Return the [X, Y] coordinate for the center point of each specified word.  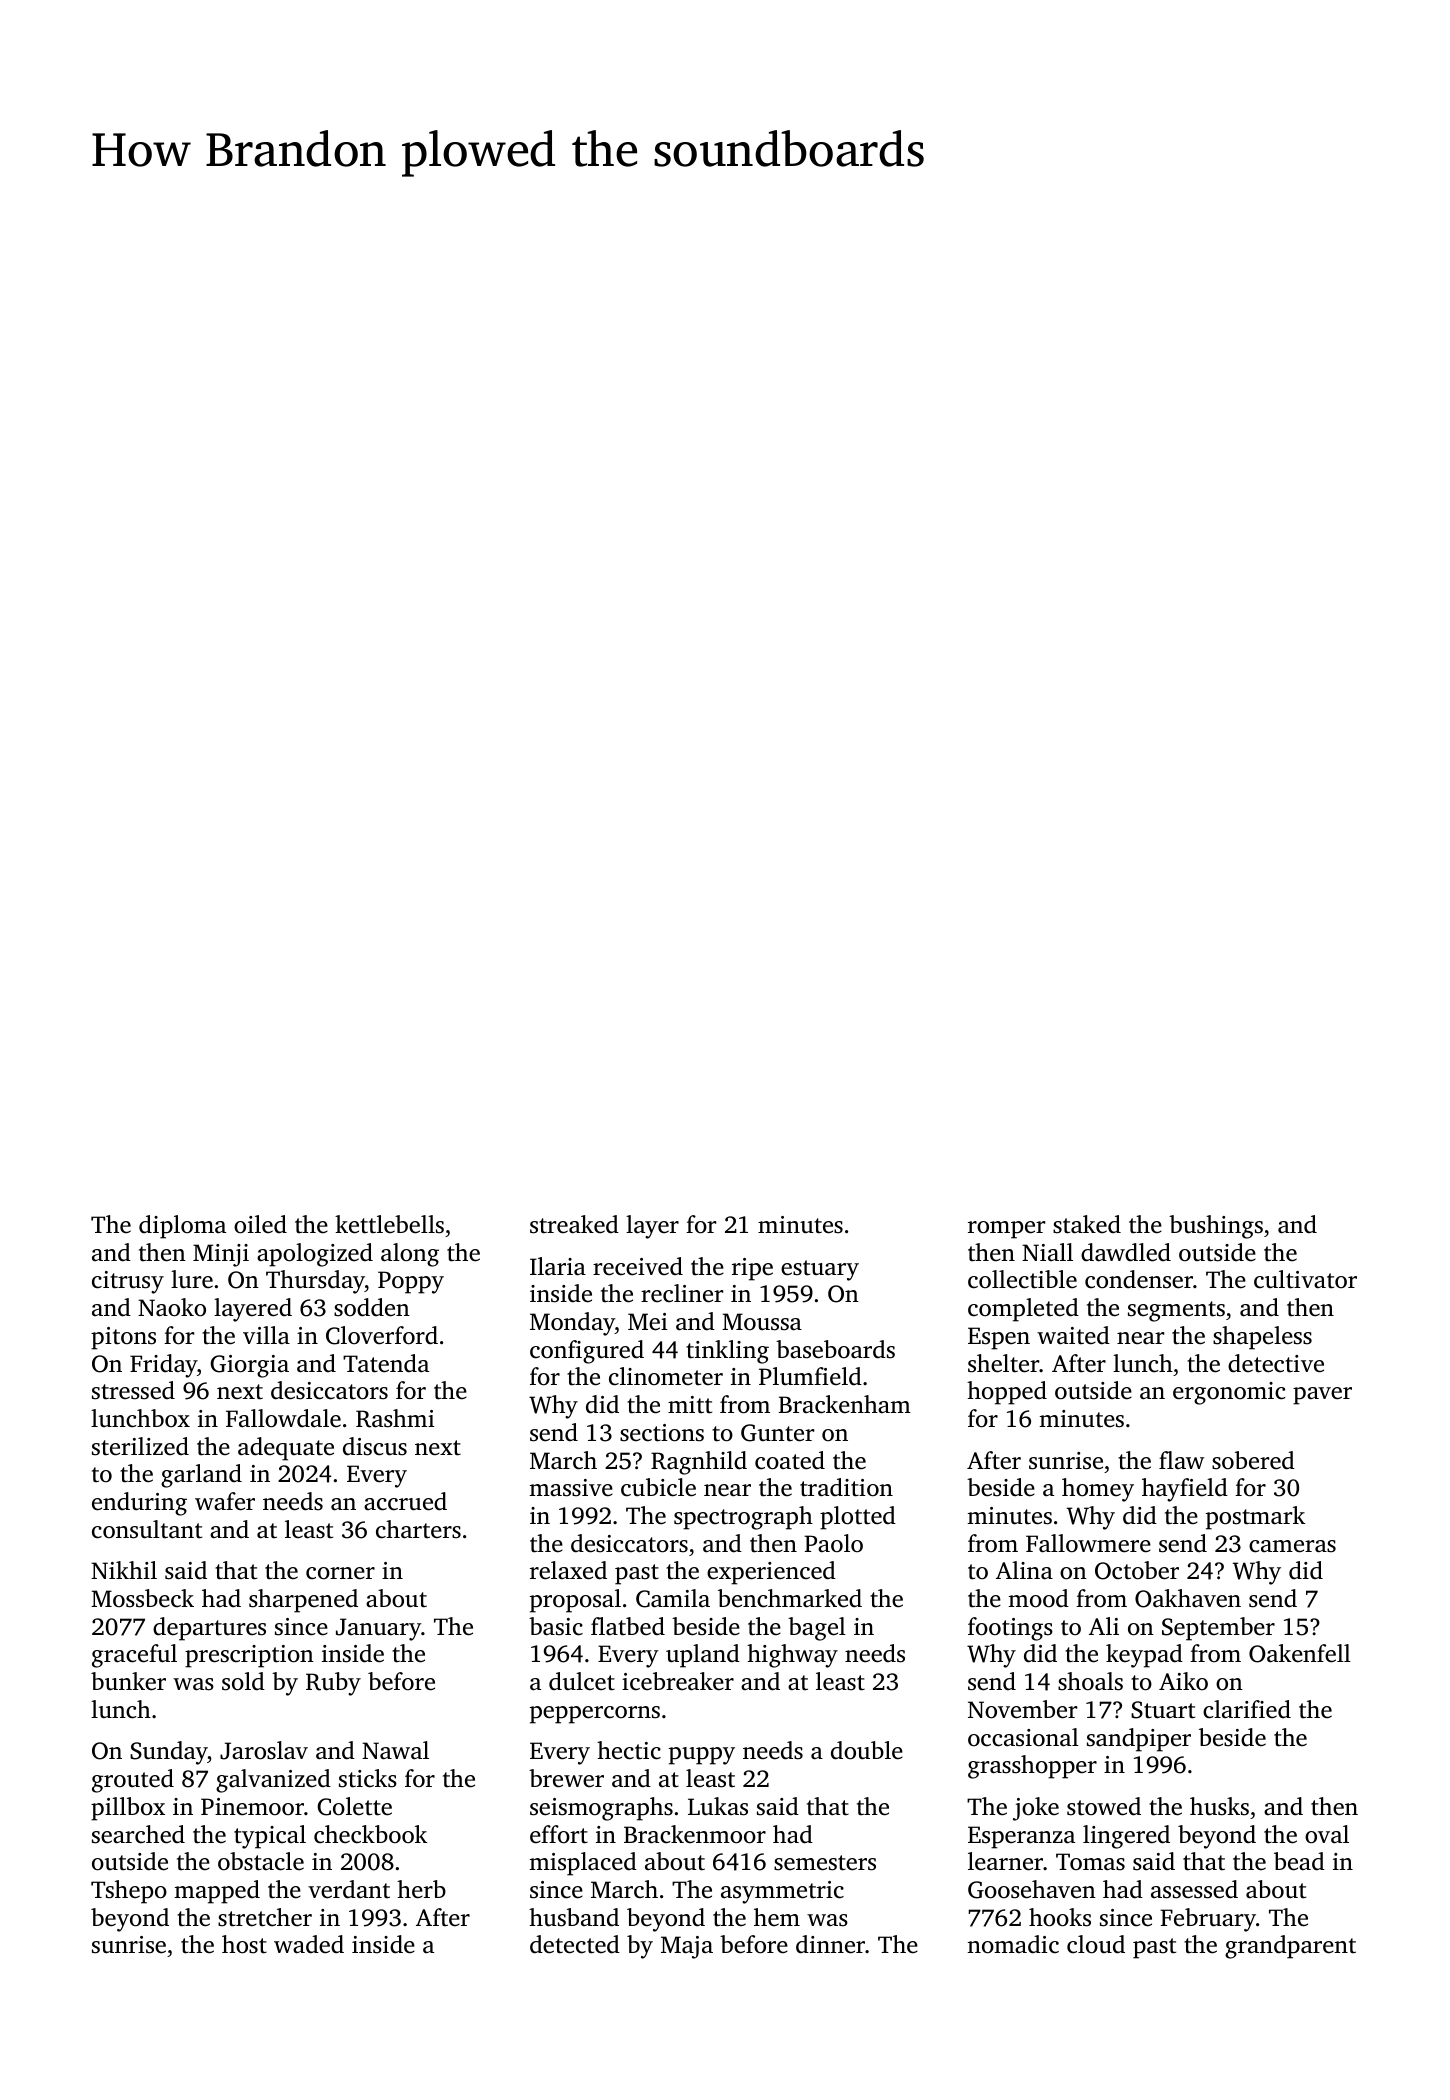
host [244, 1944]
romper [1007, 1230]
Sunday [169, 1753]
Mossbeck [142, 1598]
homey [1098, 1490]
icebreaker [678, 1681]
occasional [1023, 1737]
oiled [260, 1224]
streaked [574, 1224]
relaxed [568, 1570]
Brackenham [845, 1404]
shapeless [1262, 1338]
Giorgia [249, 1366]
